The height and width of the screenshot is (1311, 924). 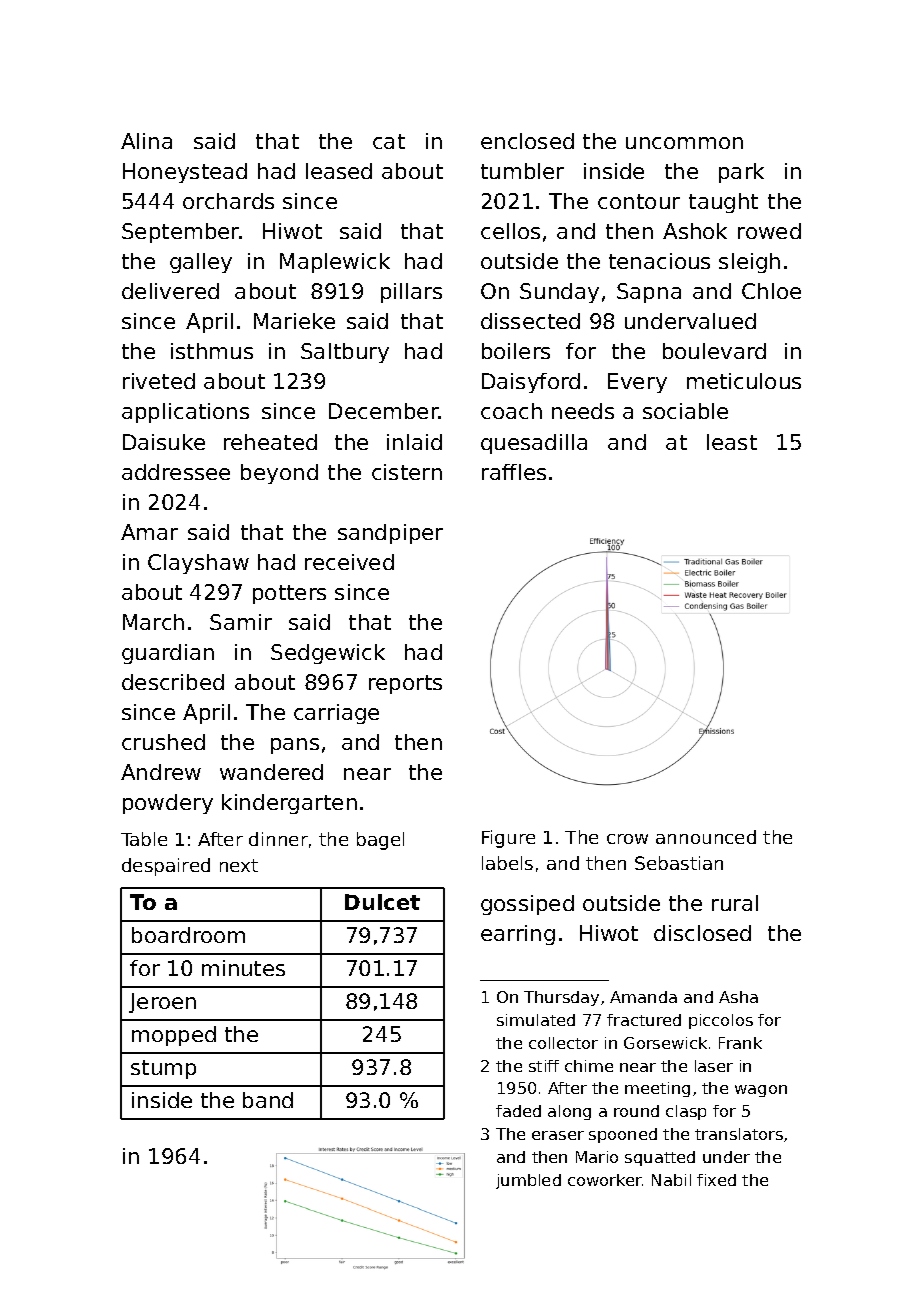 What do you see at coordinates (185, 173) in the screenshot?
I see `Honeystead` at bounding box center [185, 173].
